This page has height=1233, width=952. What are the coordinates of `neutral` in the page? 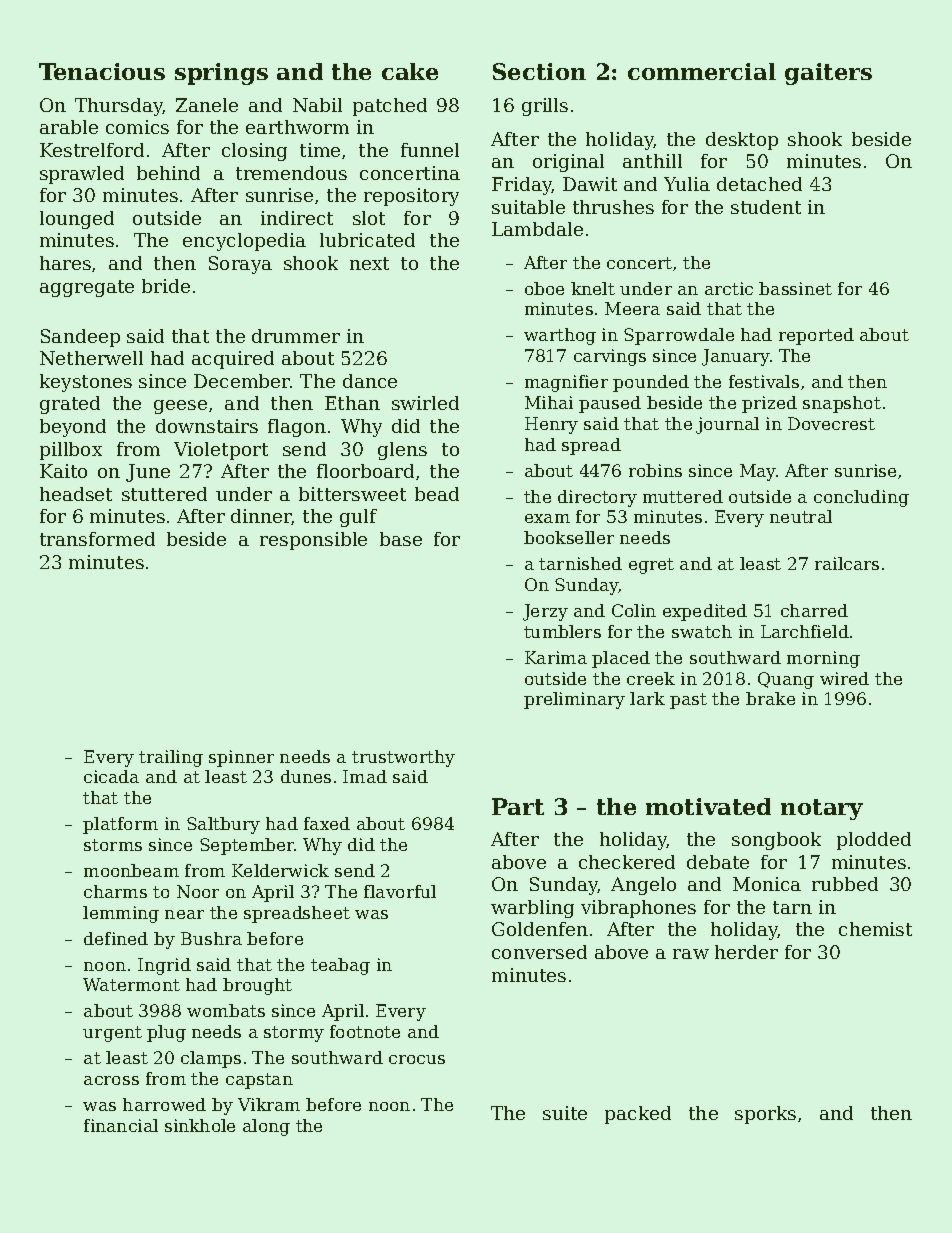 It's located at (801, 516).
